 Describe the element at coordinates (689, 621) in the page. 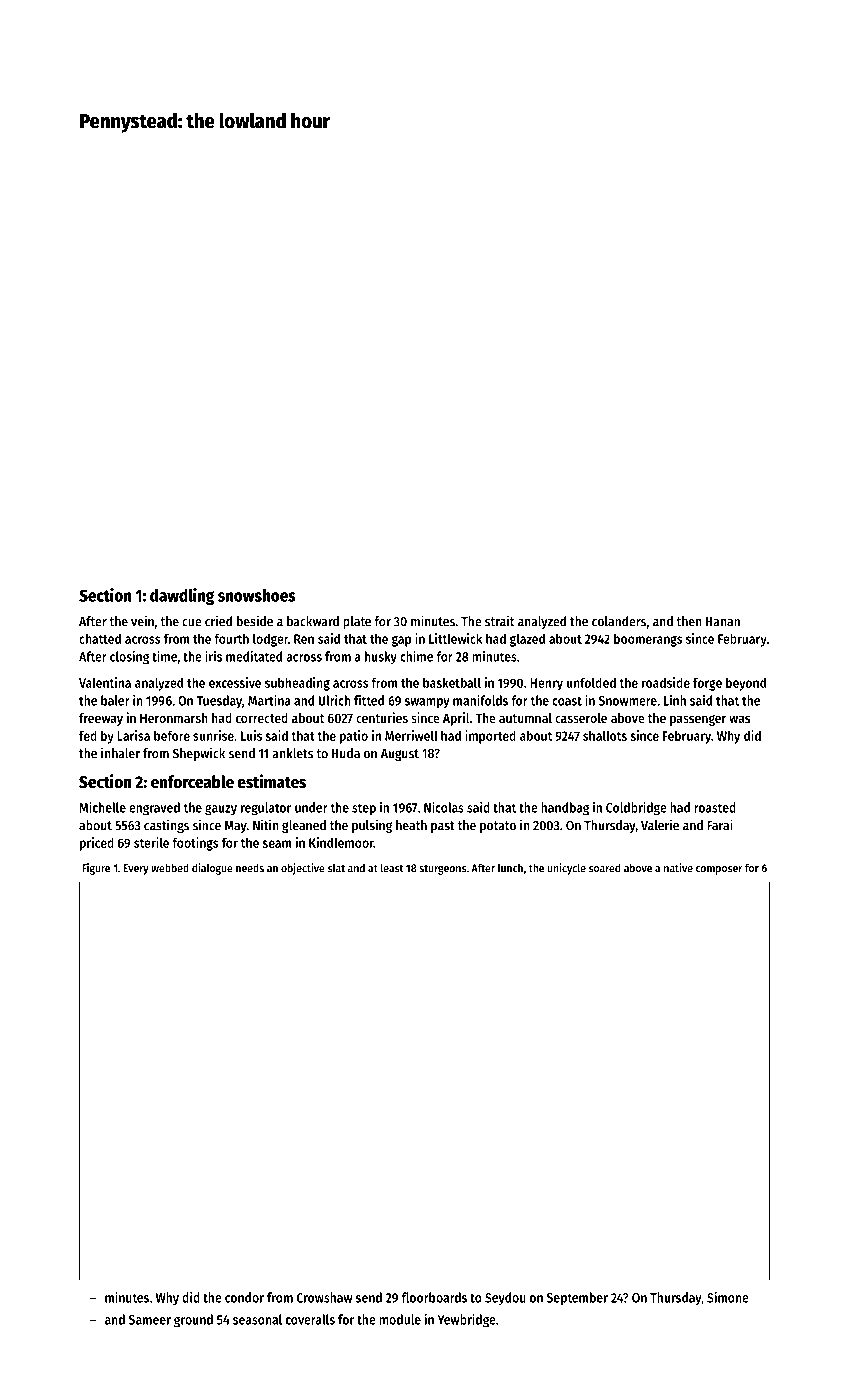

I see `then` at that location.
